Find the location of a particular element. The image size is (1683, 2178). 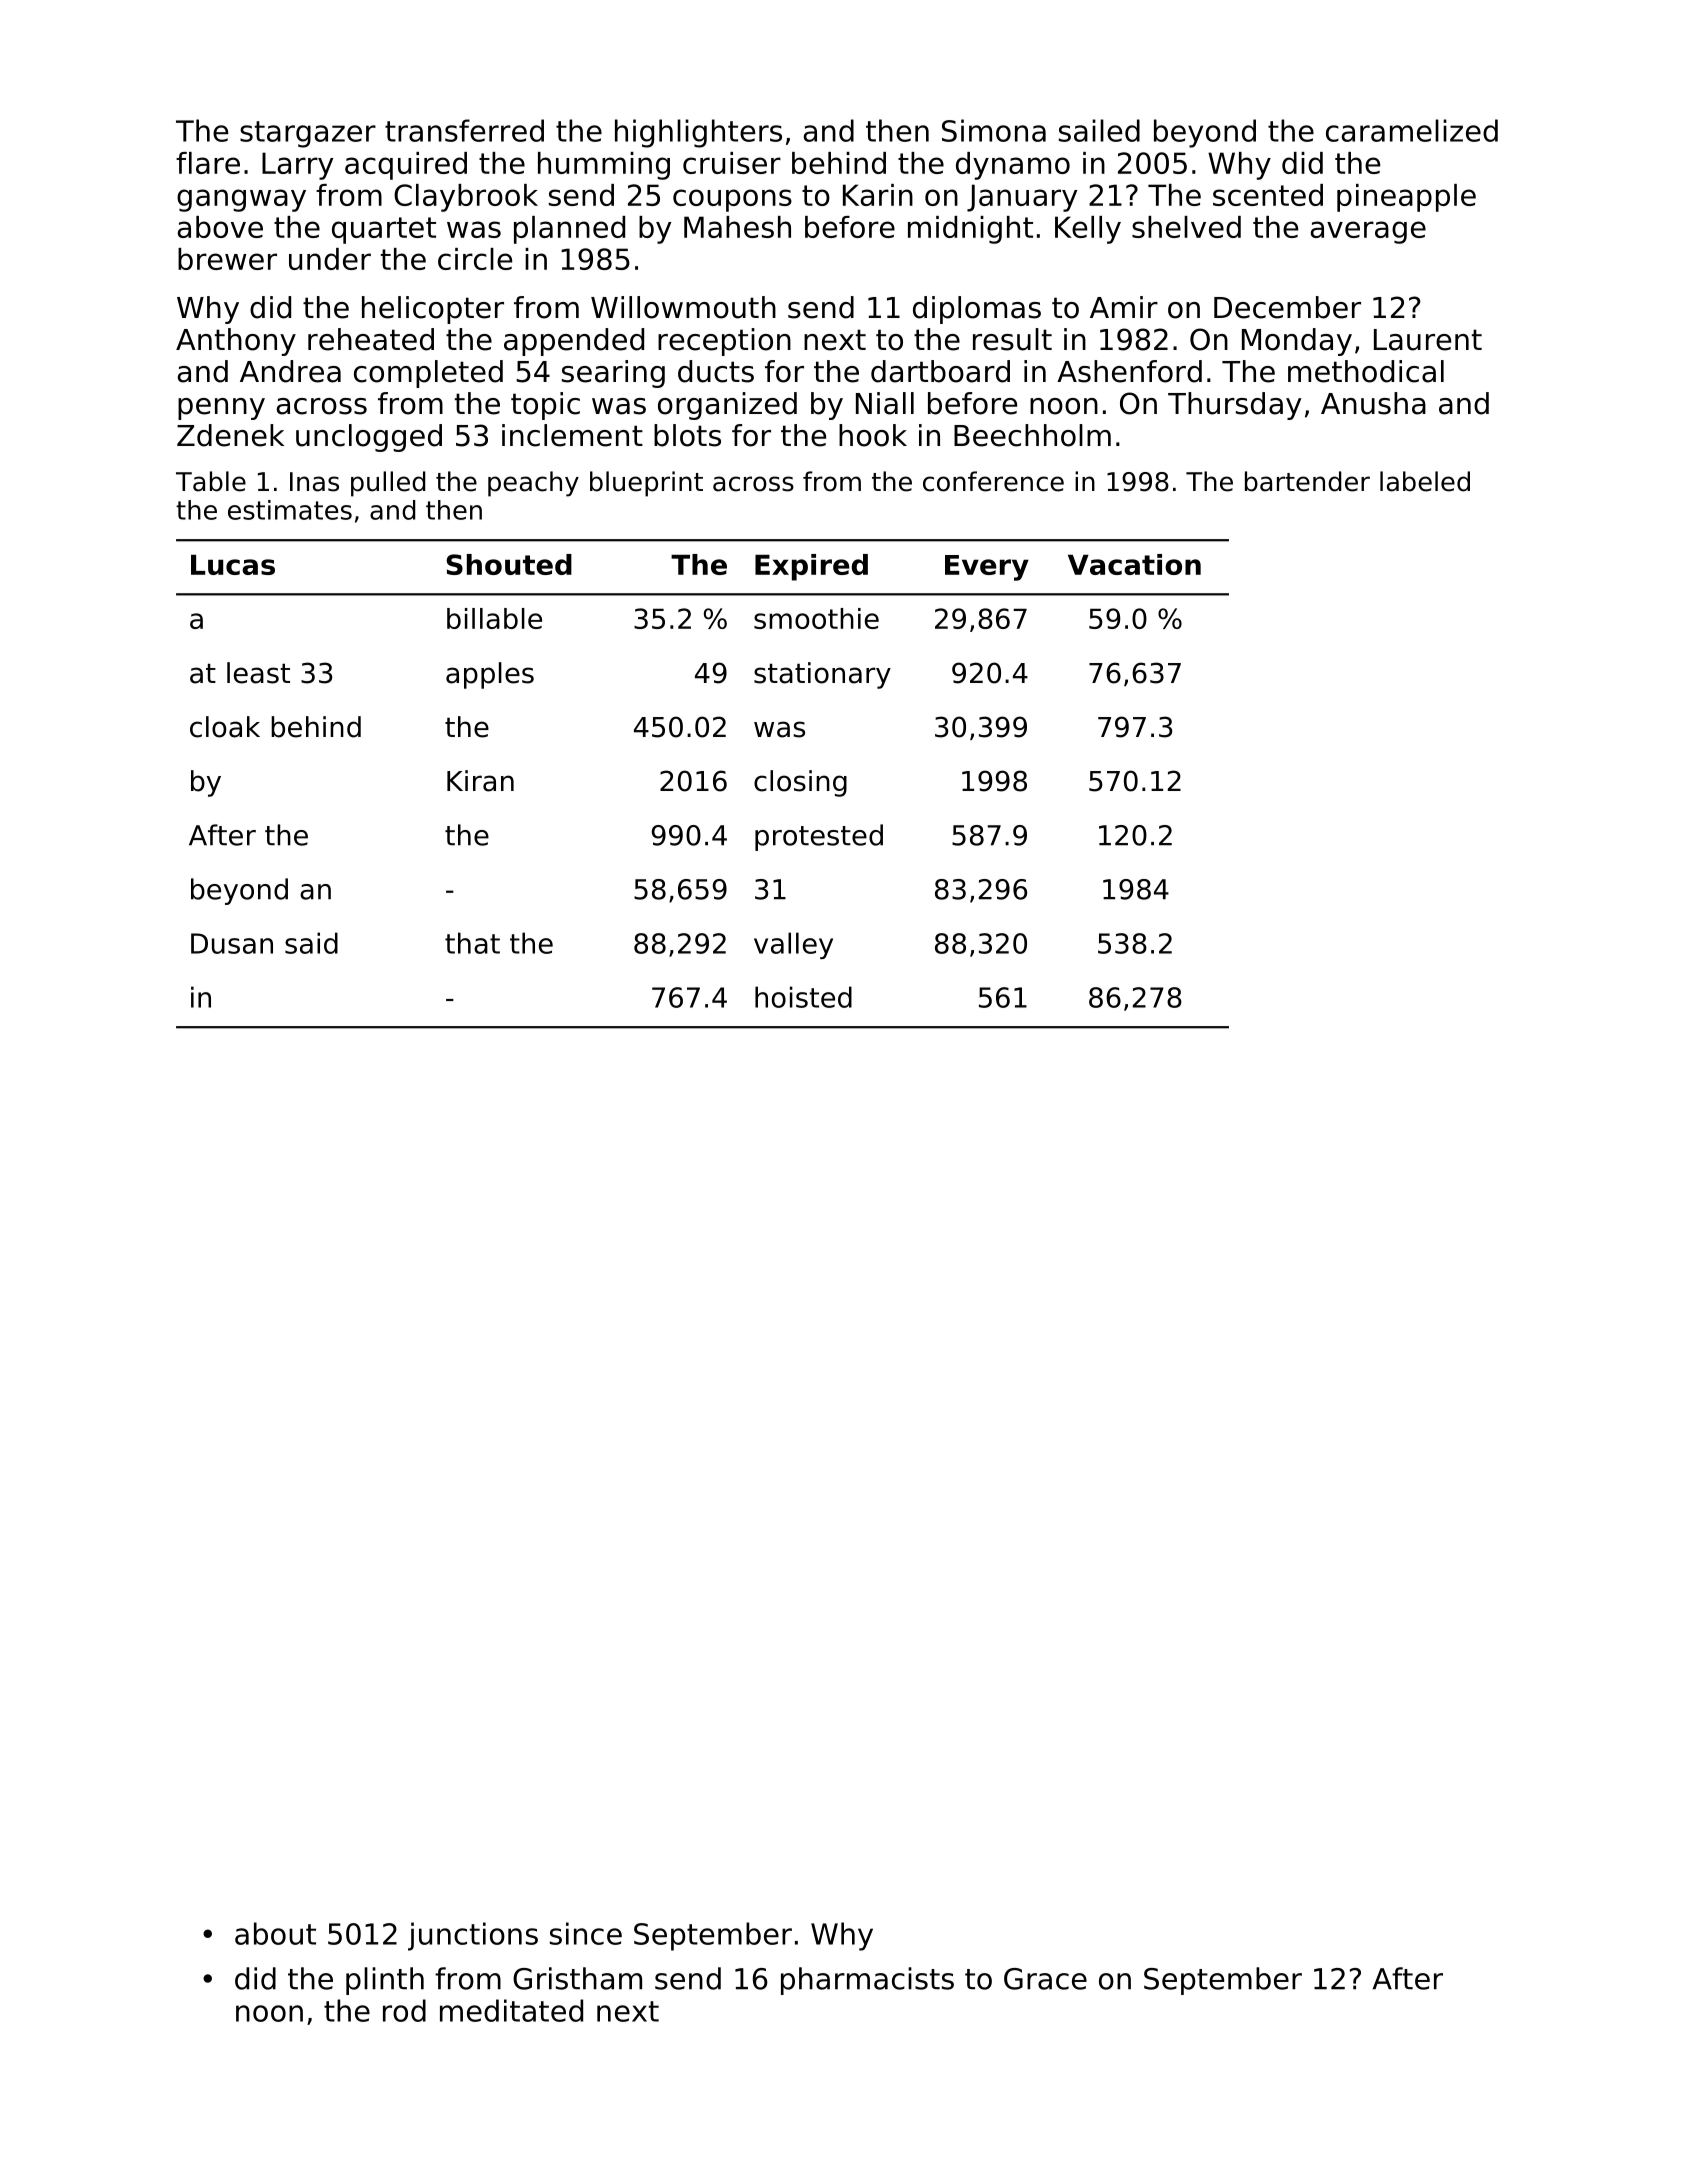

valley is located at coordinates (793, 945).
